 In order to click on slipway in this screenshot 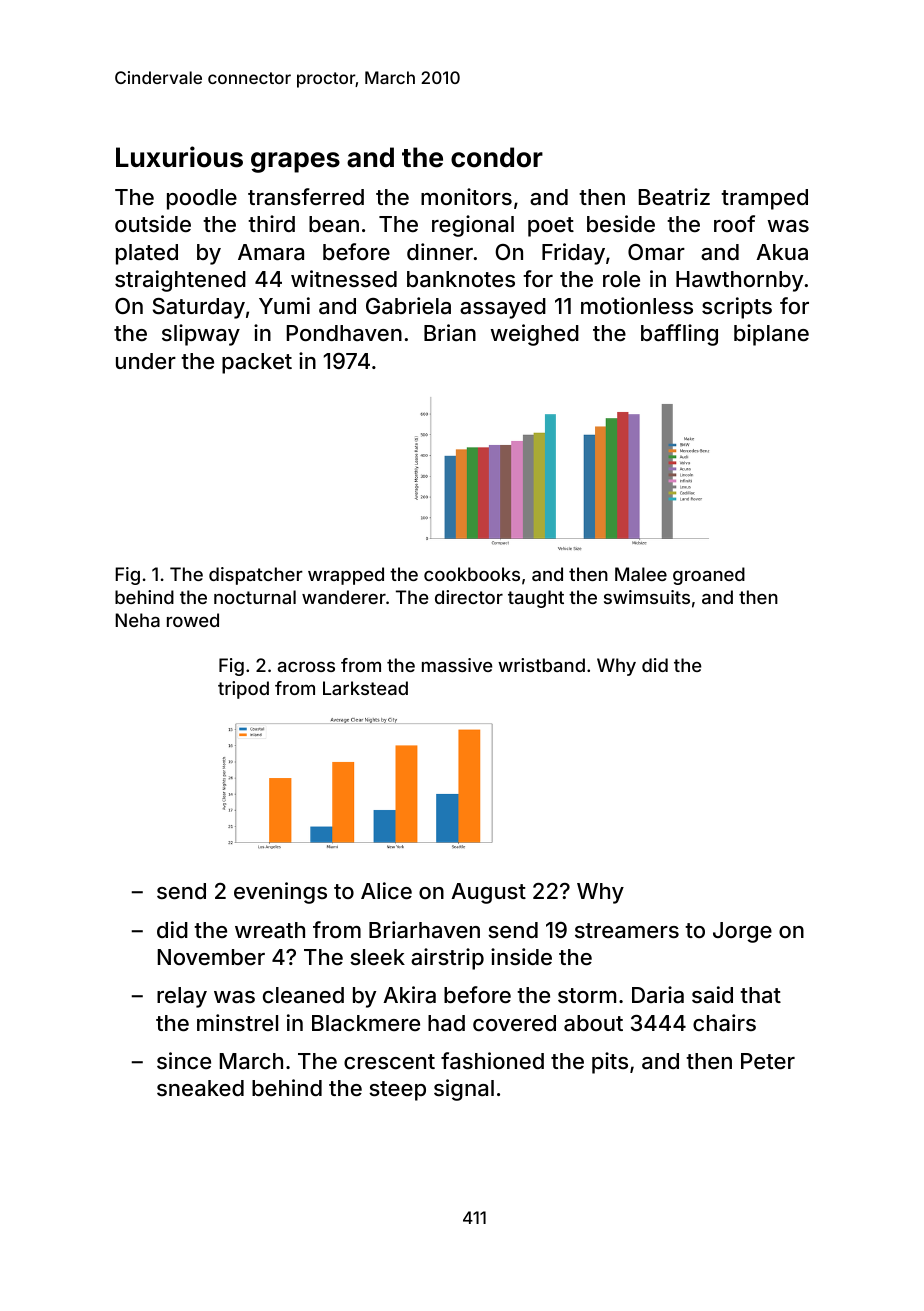, I will do `click(201, 335)`.
